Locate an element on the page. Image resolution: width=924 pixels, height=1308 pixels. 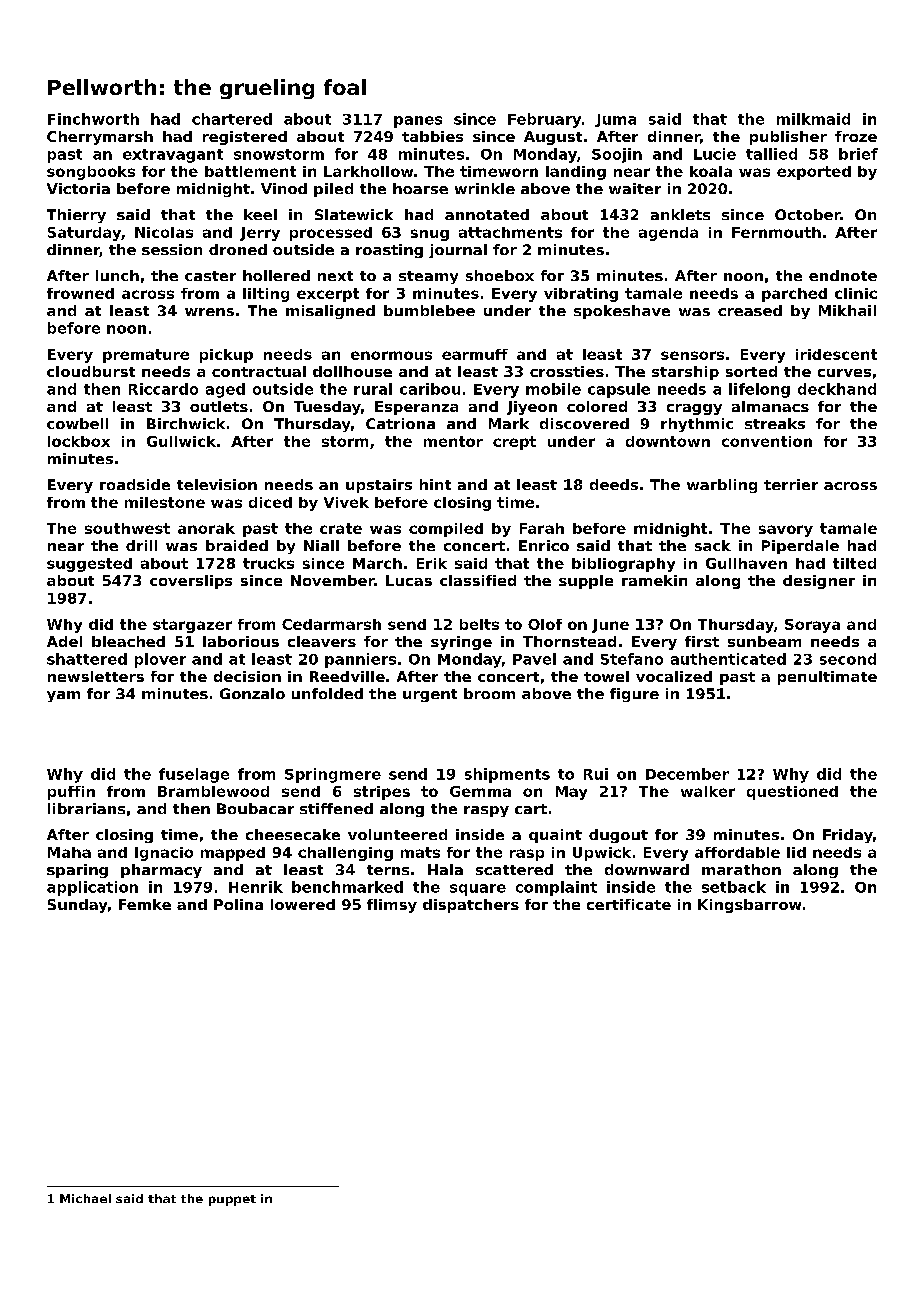
frowned is located at coordinates (80, 293).
